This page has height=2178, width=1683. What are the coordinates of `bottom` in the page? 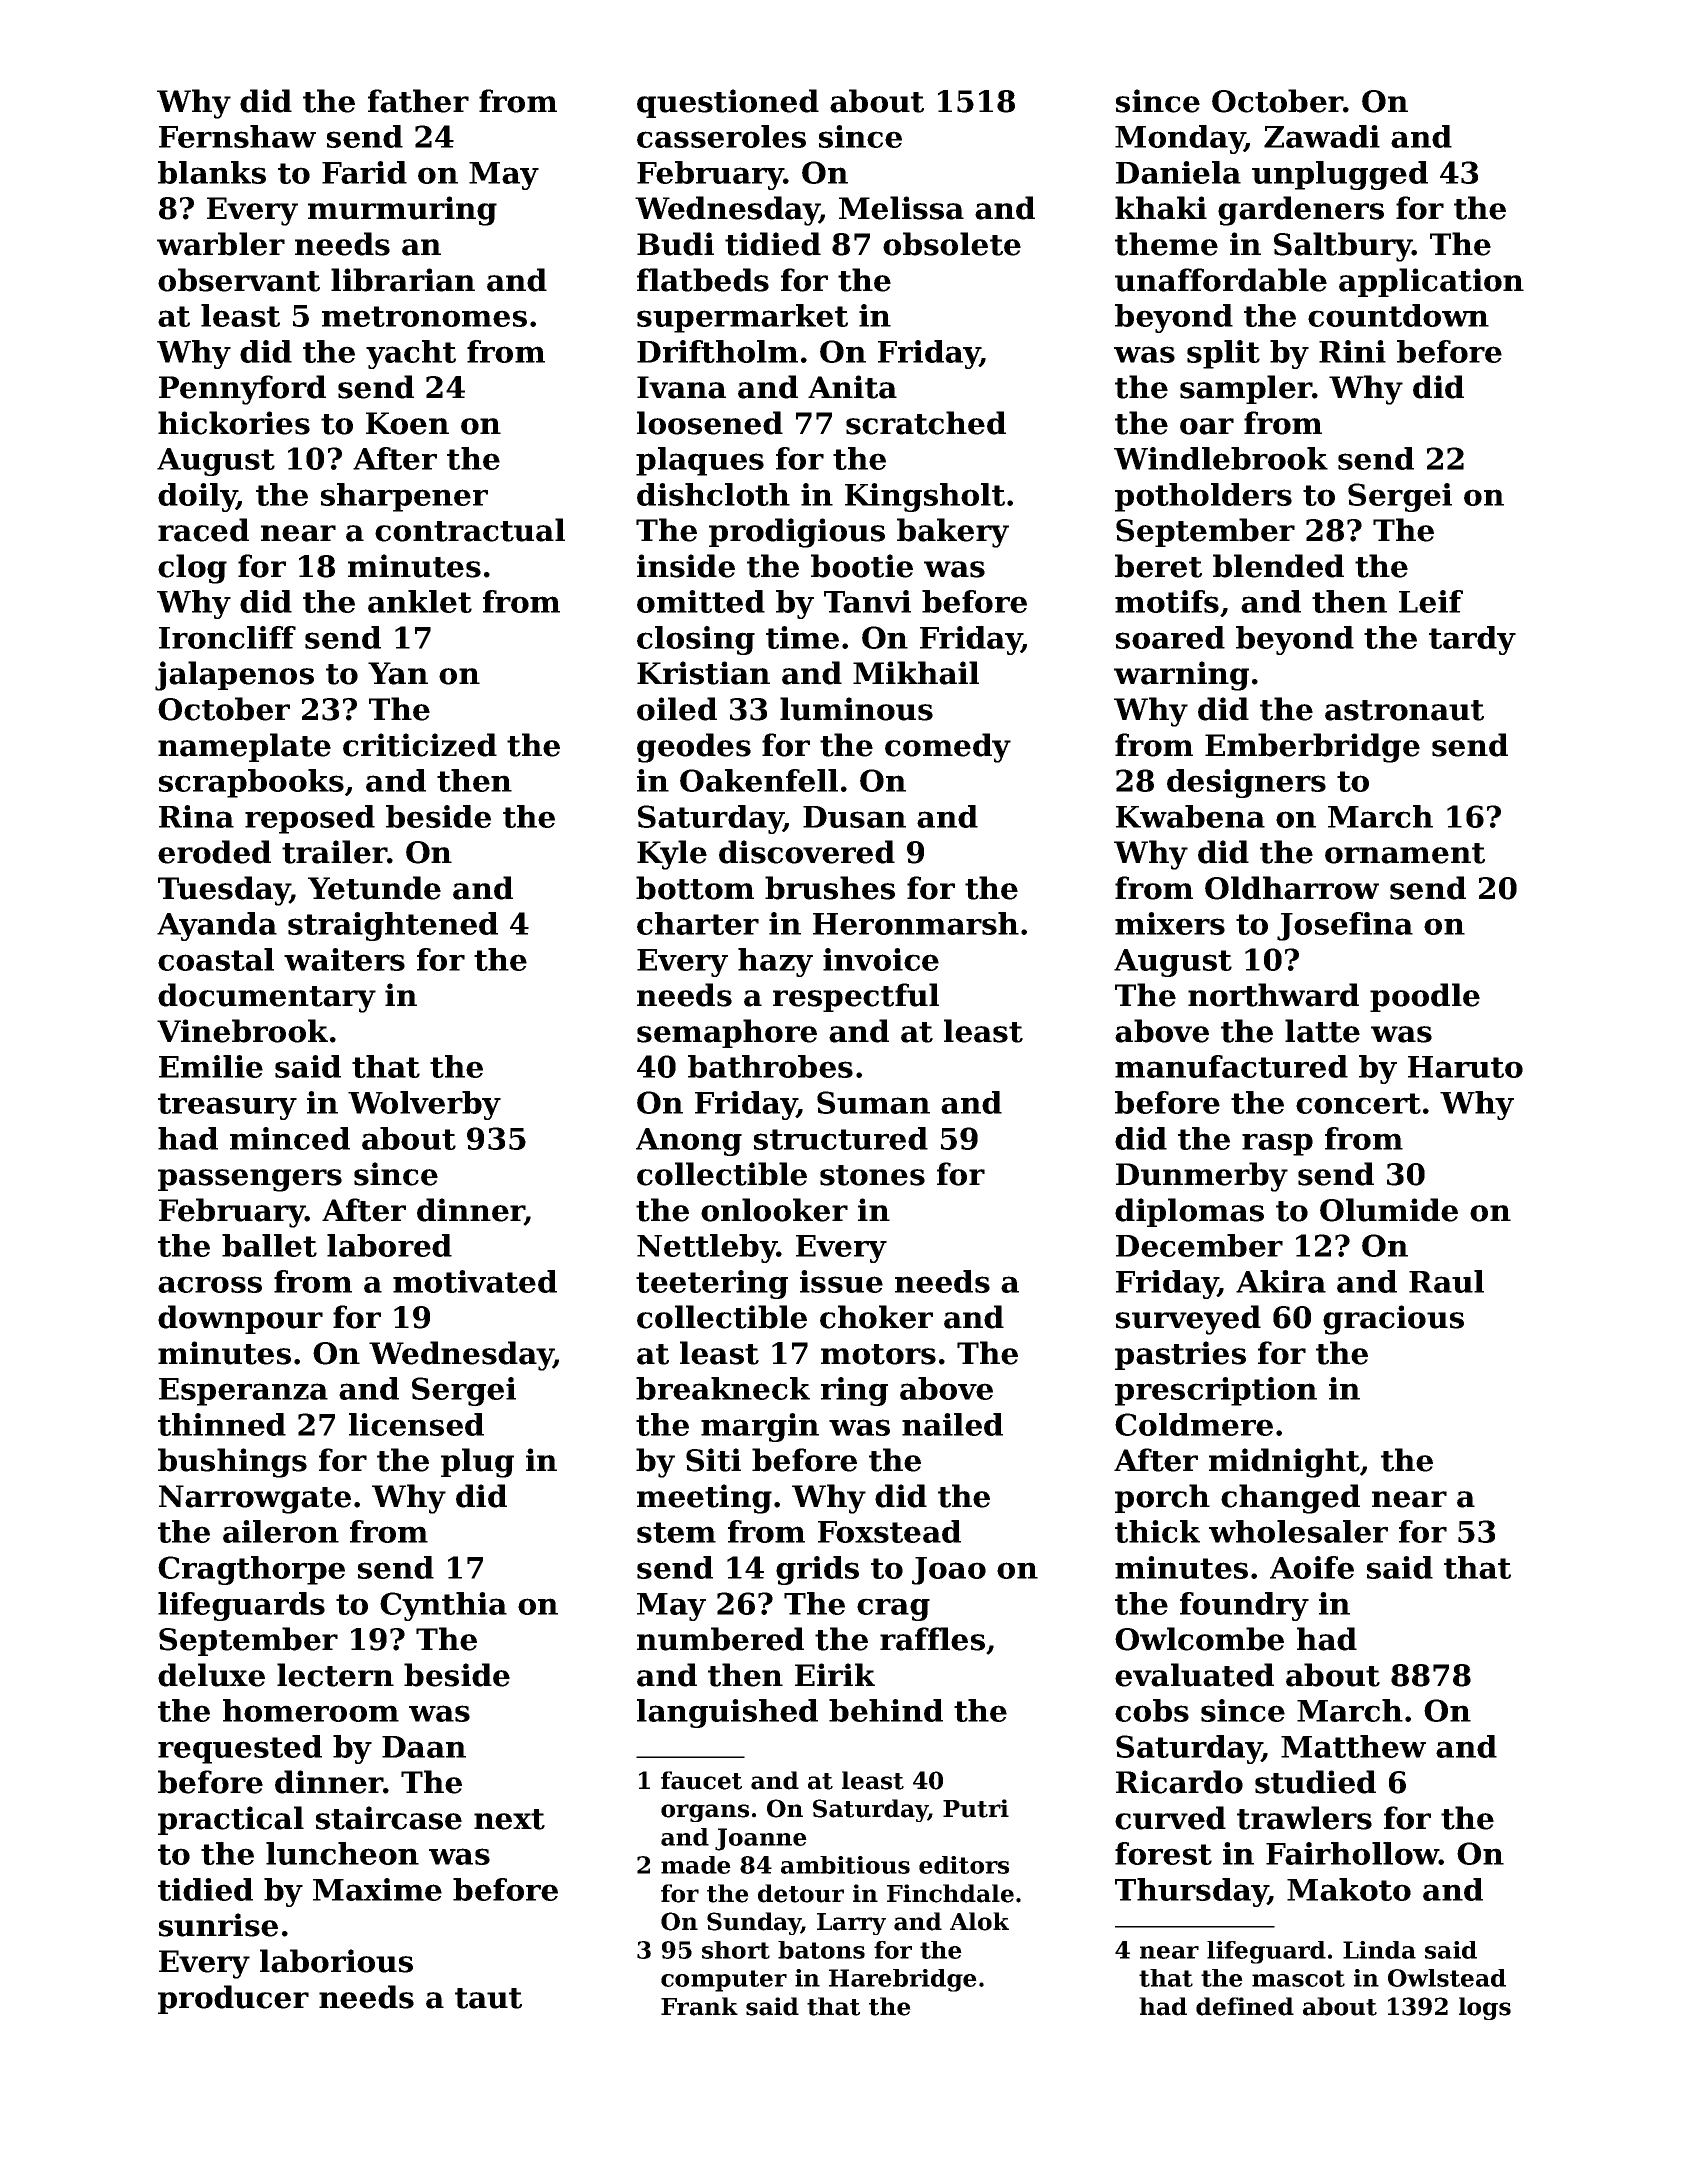 It's located at (695, 888).
